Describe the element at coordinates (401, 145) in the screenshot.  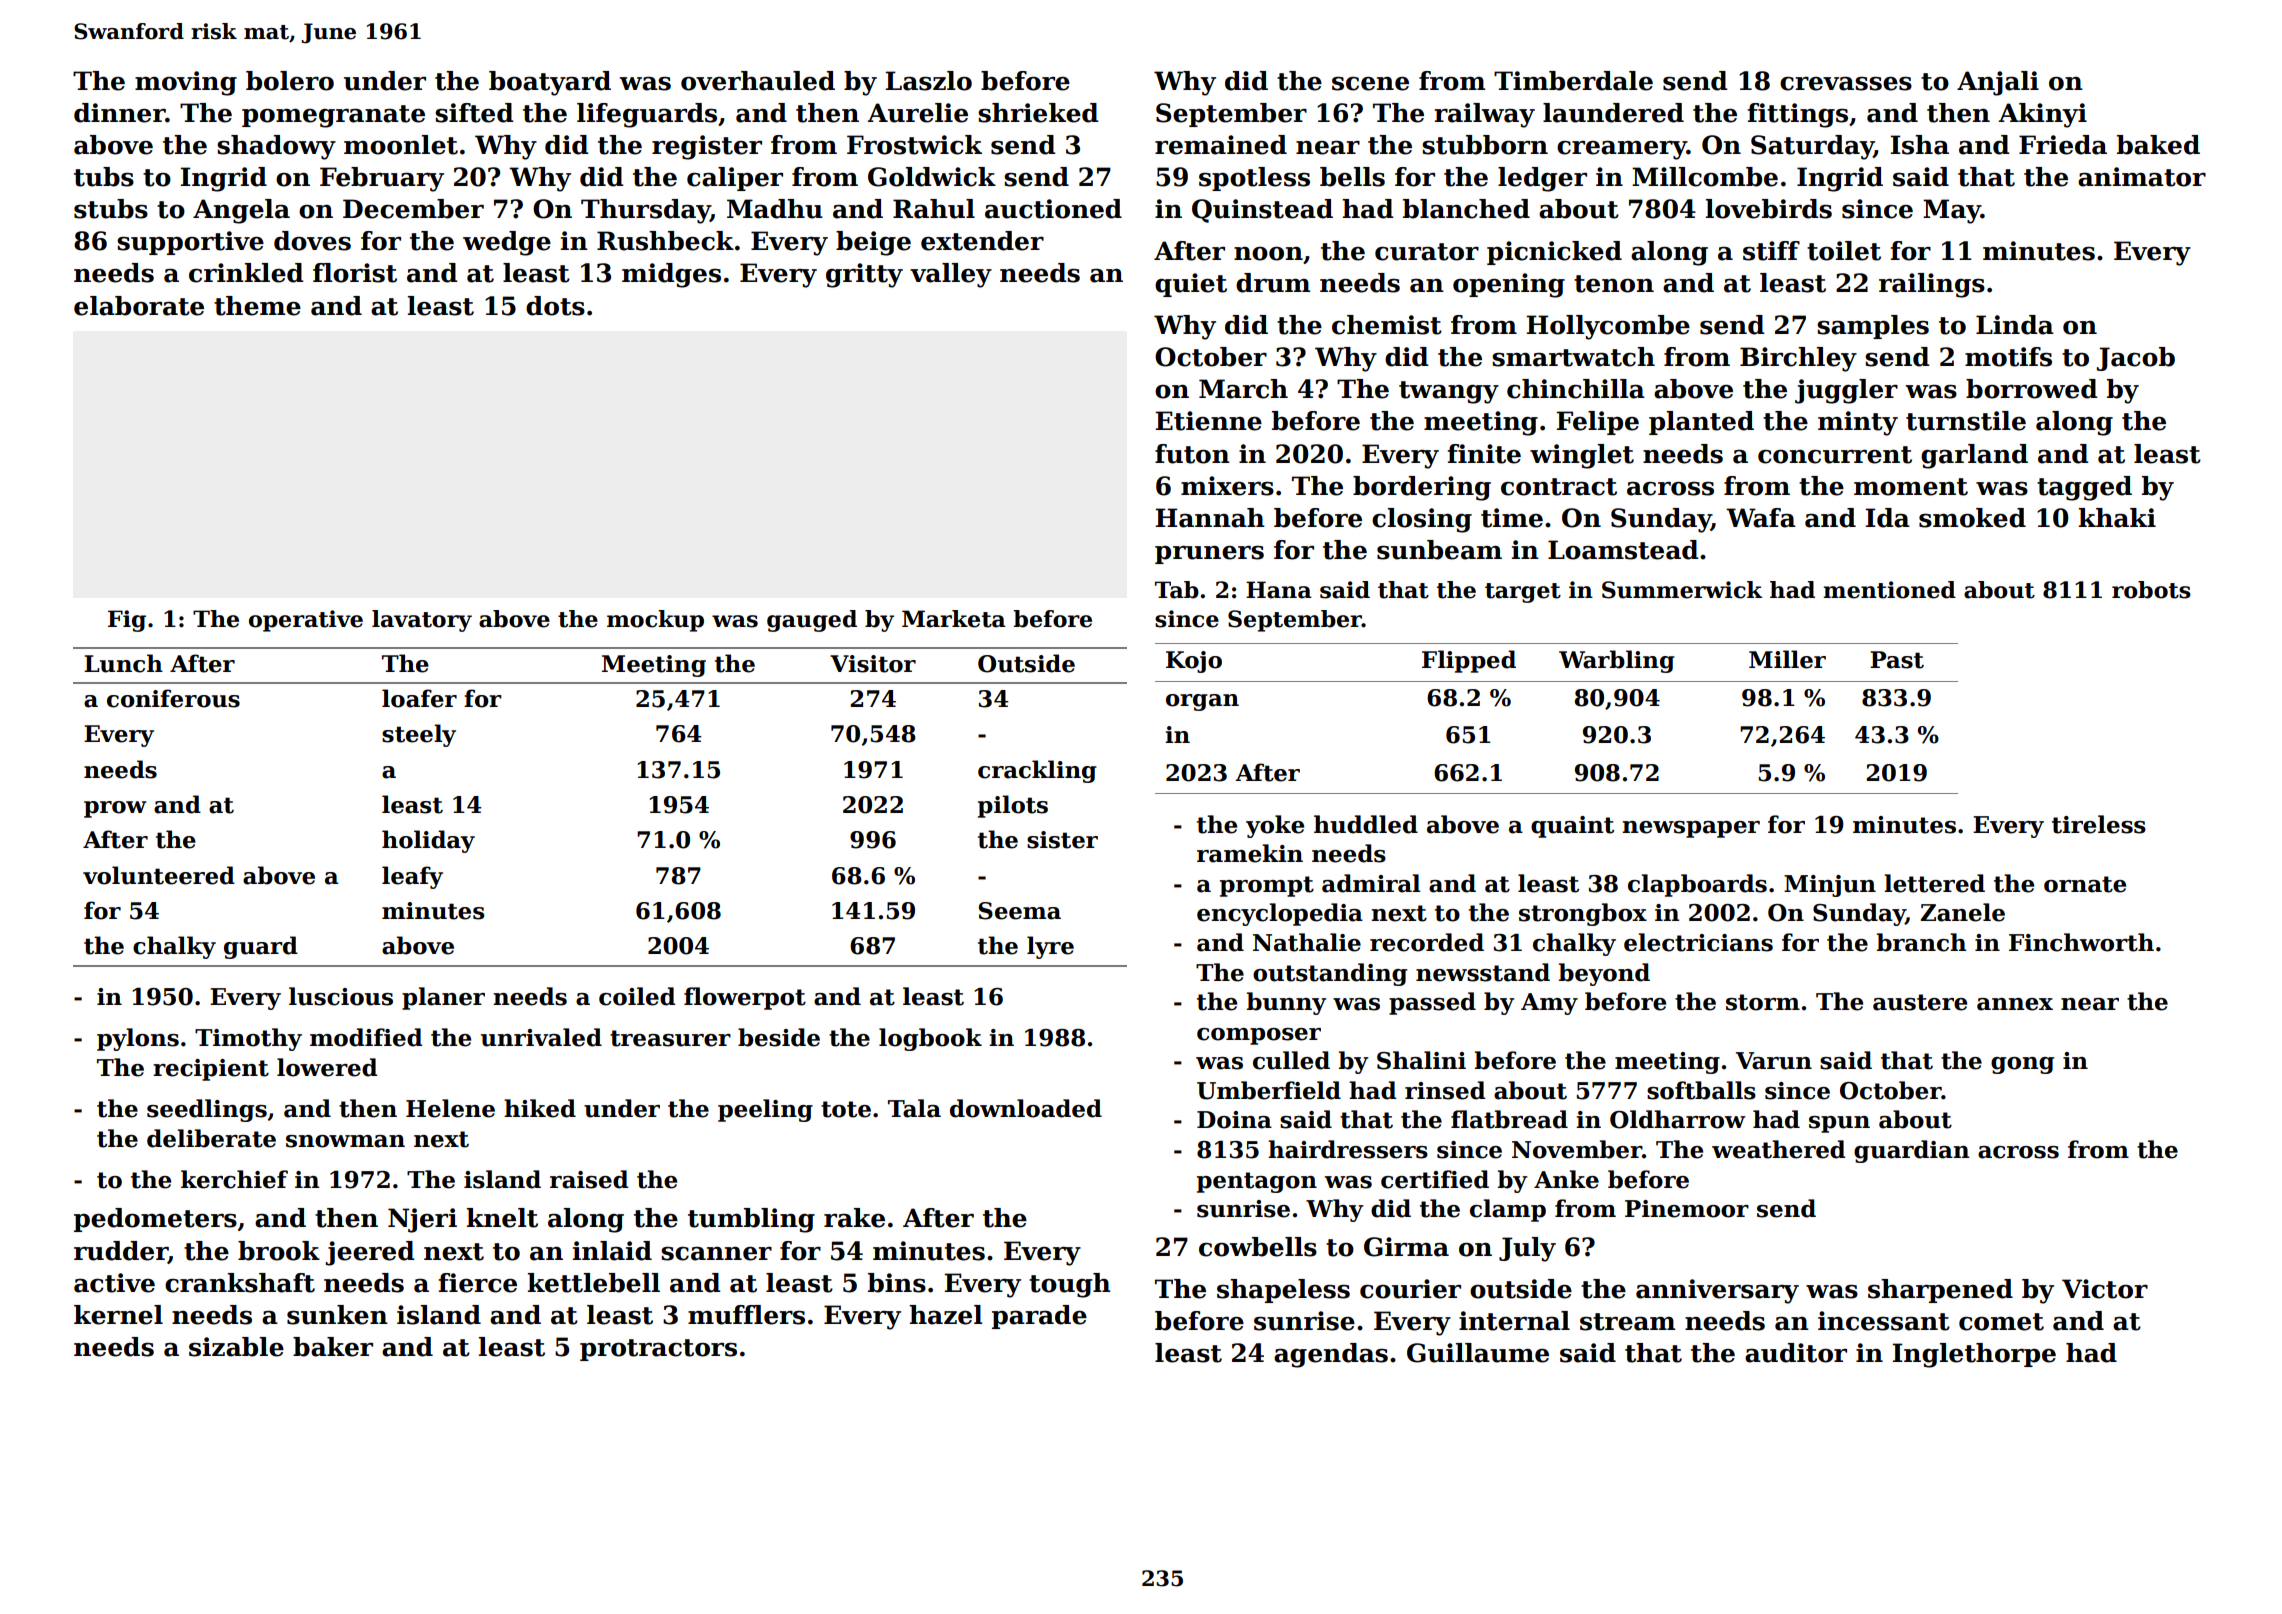
I see `moonlet` at that location.
